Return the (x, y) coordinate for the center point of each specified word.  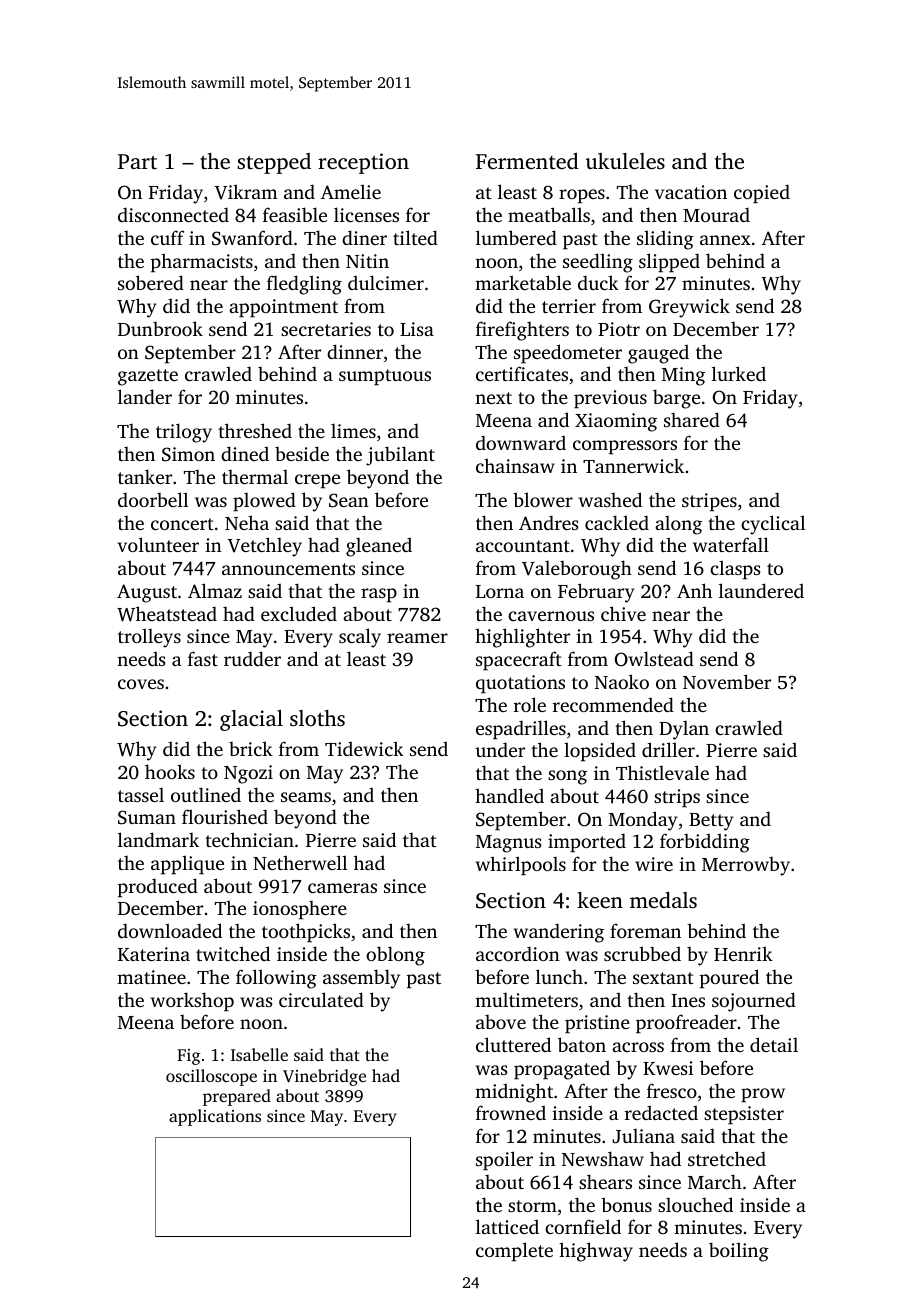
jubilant (400, 456)
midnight (514, 1093)
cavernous (551, 616)
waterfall (731, 544)
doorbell (153, 499)
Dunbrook (160, 328)
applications (215, 1117)
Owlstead (654, 659)
